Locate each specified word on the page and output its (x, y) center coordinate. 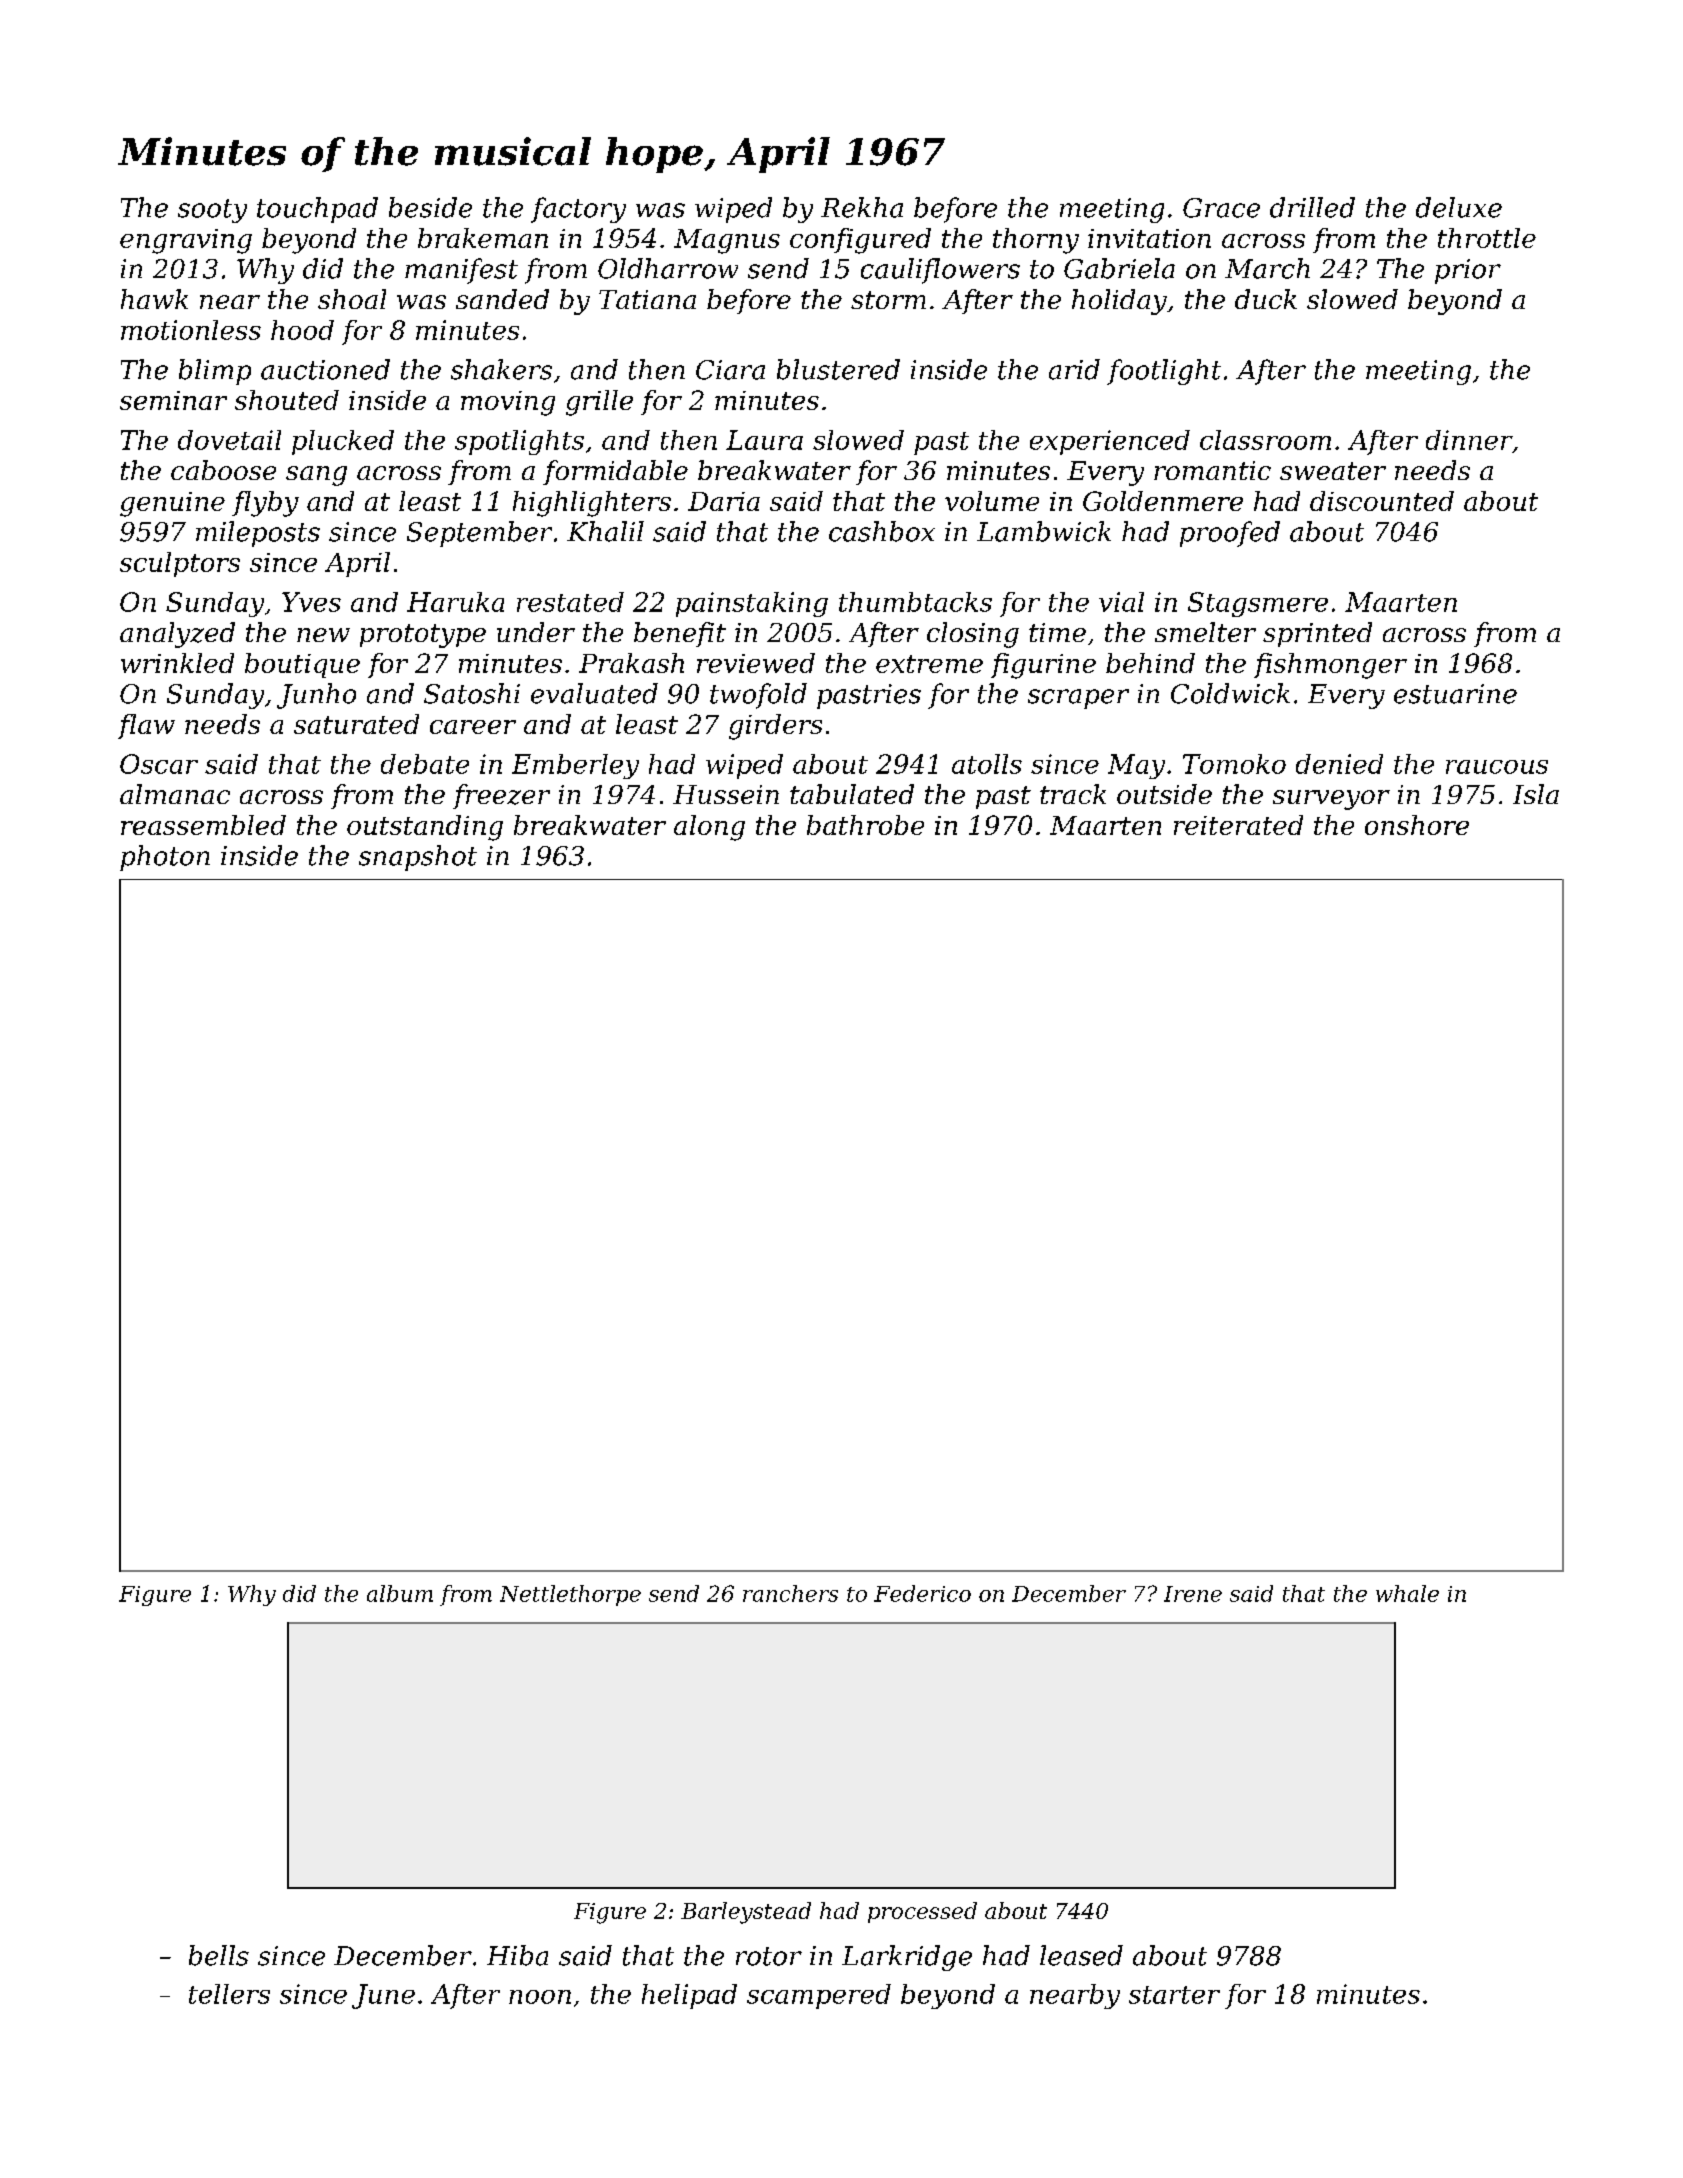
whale (1407, 1593)
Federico (922, 1593)
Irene (1193, 1594)
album (400, 1593)
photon (165, 858)
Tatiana (647, 299)
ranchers (790, 1593)
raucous (1497, 767)
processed (922, 1912)
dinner (1469, 440)
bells (219, 1955)
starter (1174, 1995)
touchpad (317, 210)
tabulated (852, 794)
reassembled (203, 825)
